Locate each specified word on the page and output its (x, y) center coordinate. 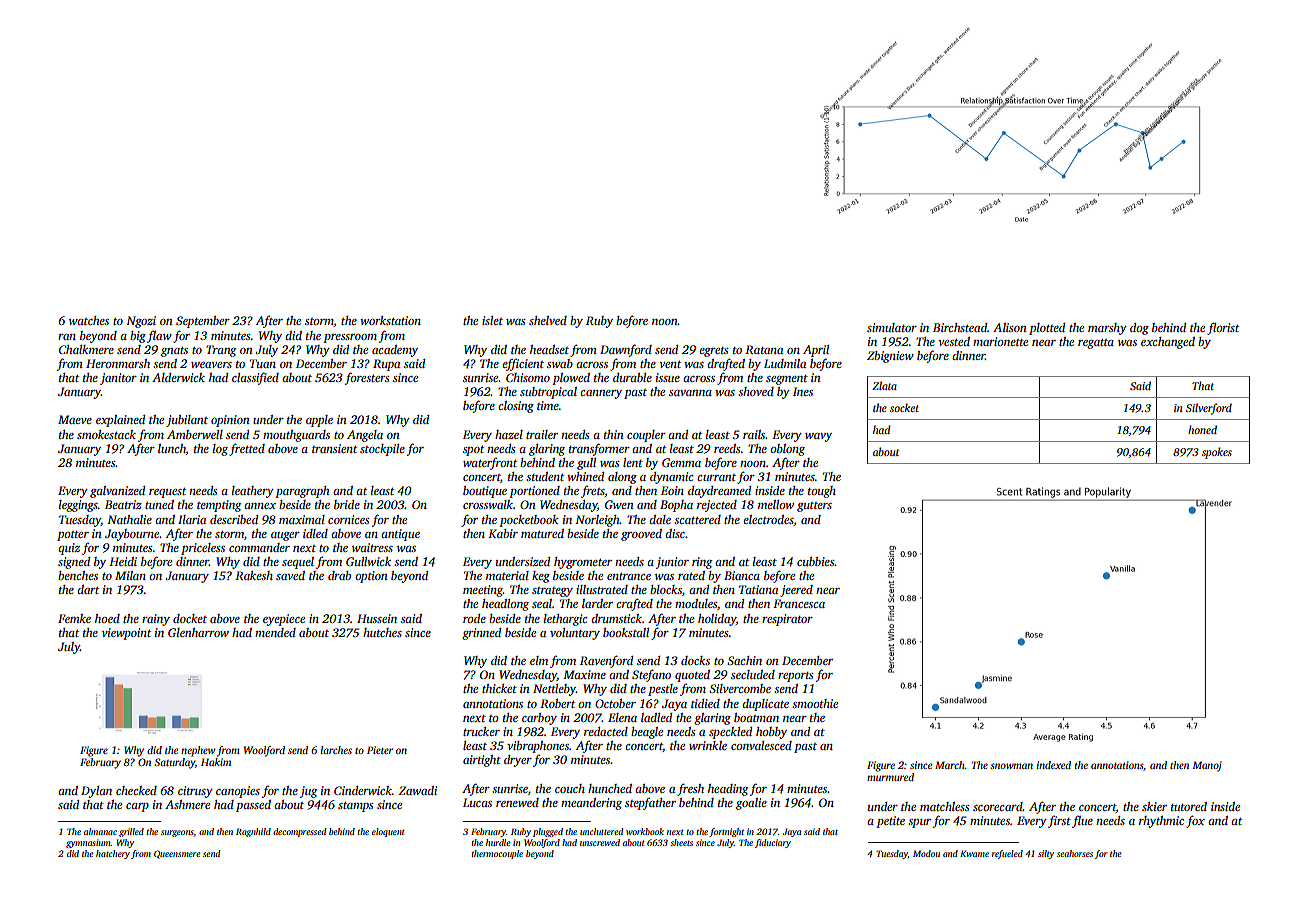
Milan (130, 575)
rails (754, 434)
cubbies (816, 561)
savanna (690, 393)
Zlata (884, 385)
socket (904, 407)
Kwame (974, 853)
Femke (74, 618)
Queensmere (177, 854)
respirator (787, 620)
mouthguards (296, 436)
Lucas (477, 802)
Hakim (216, 762)
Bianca (742, 575)
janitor (118, 379)
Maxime (584, 674)
